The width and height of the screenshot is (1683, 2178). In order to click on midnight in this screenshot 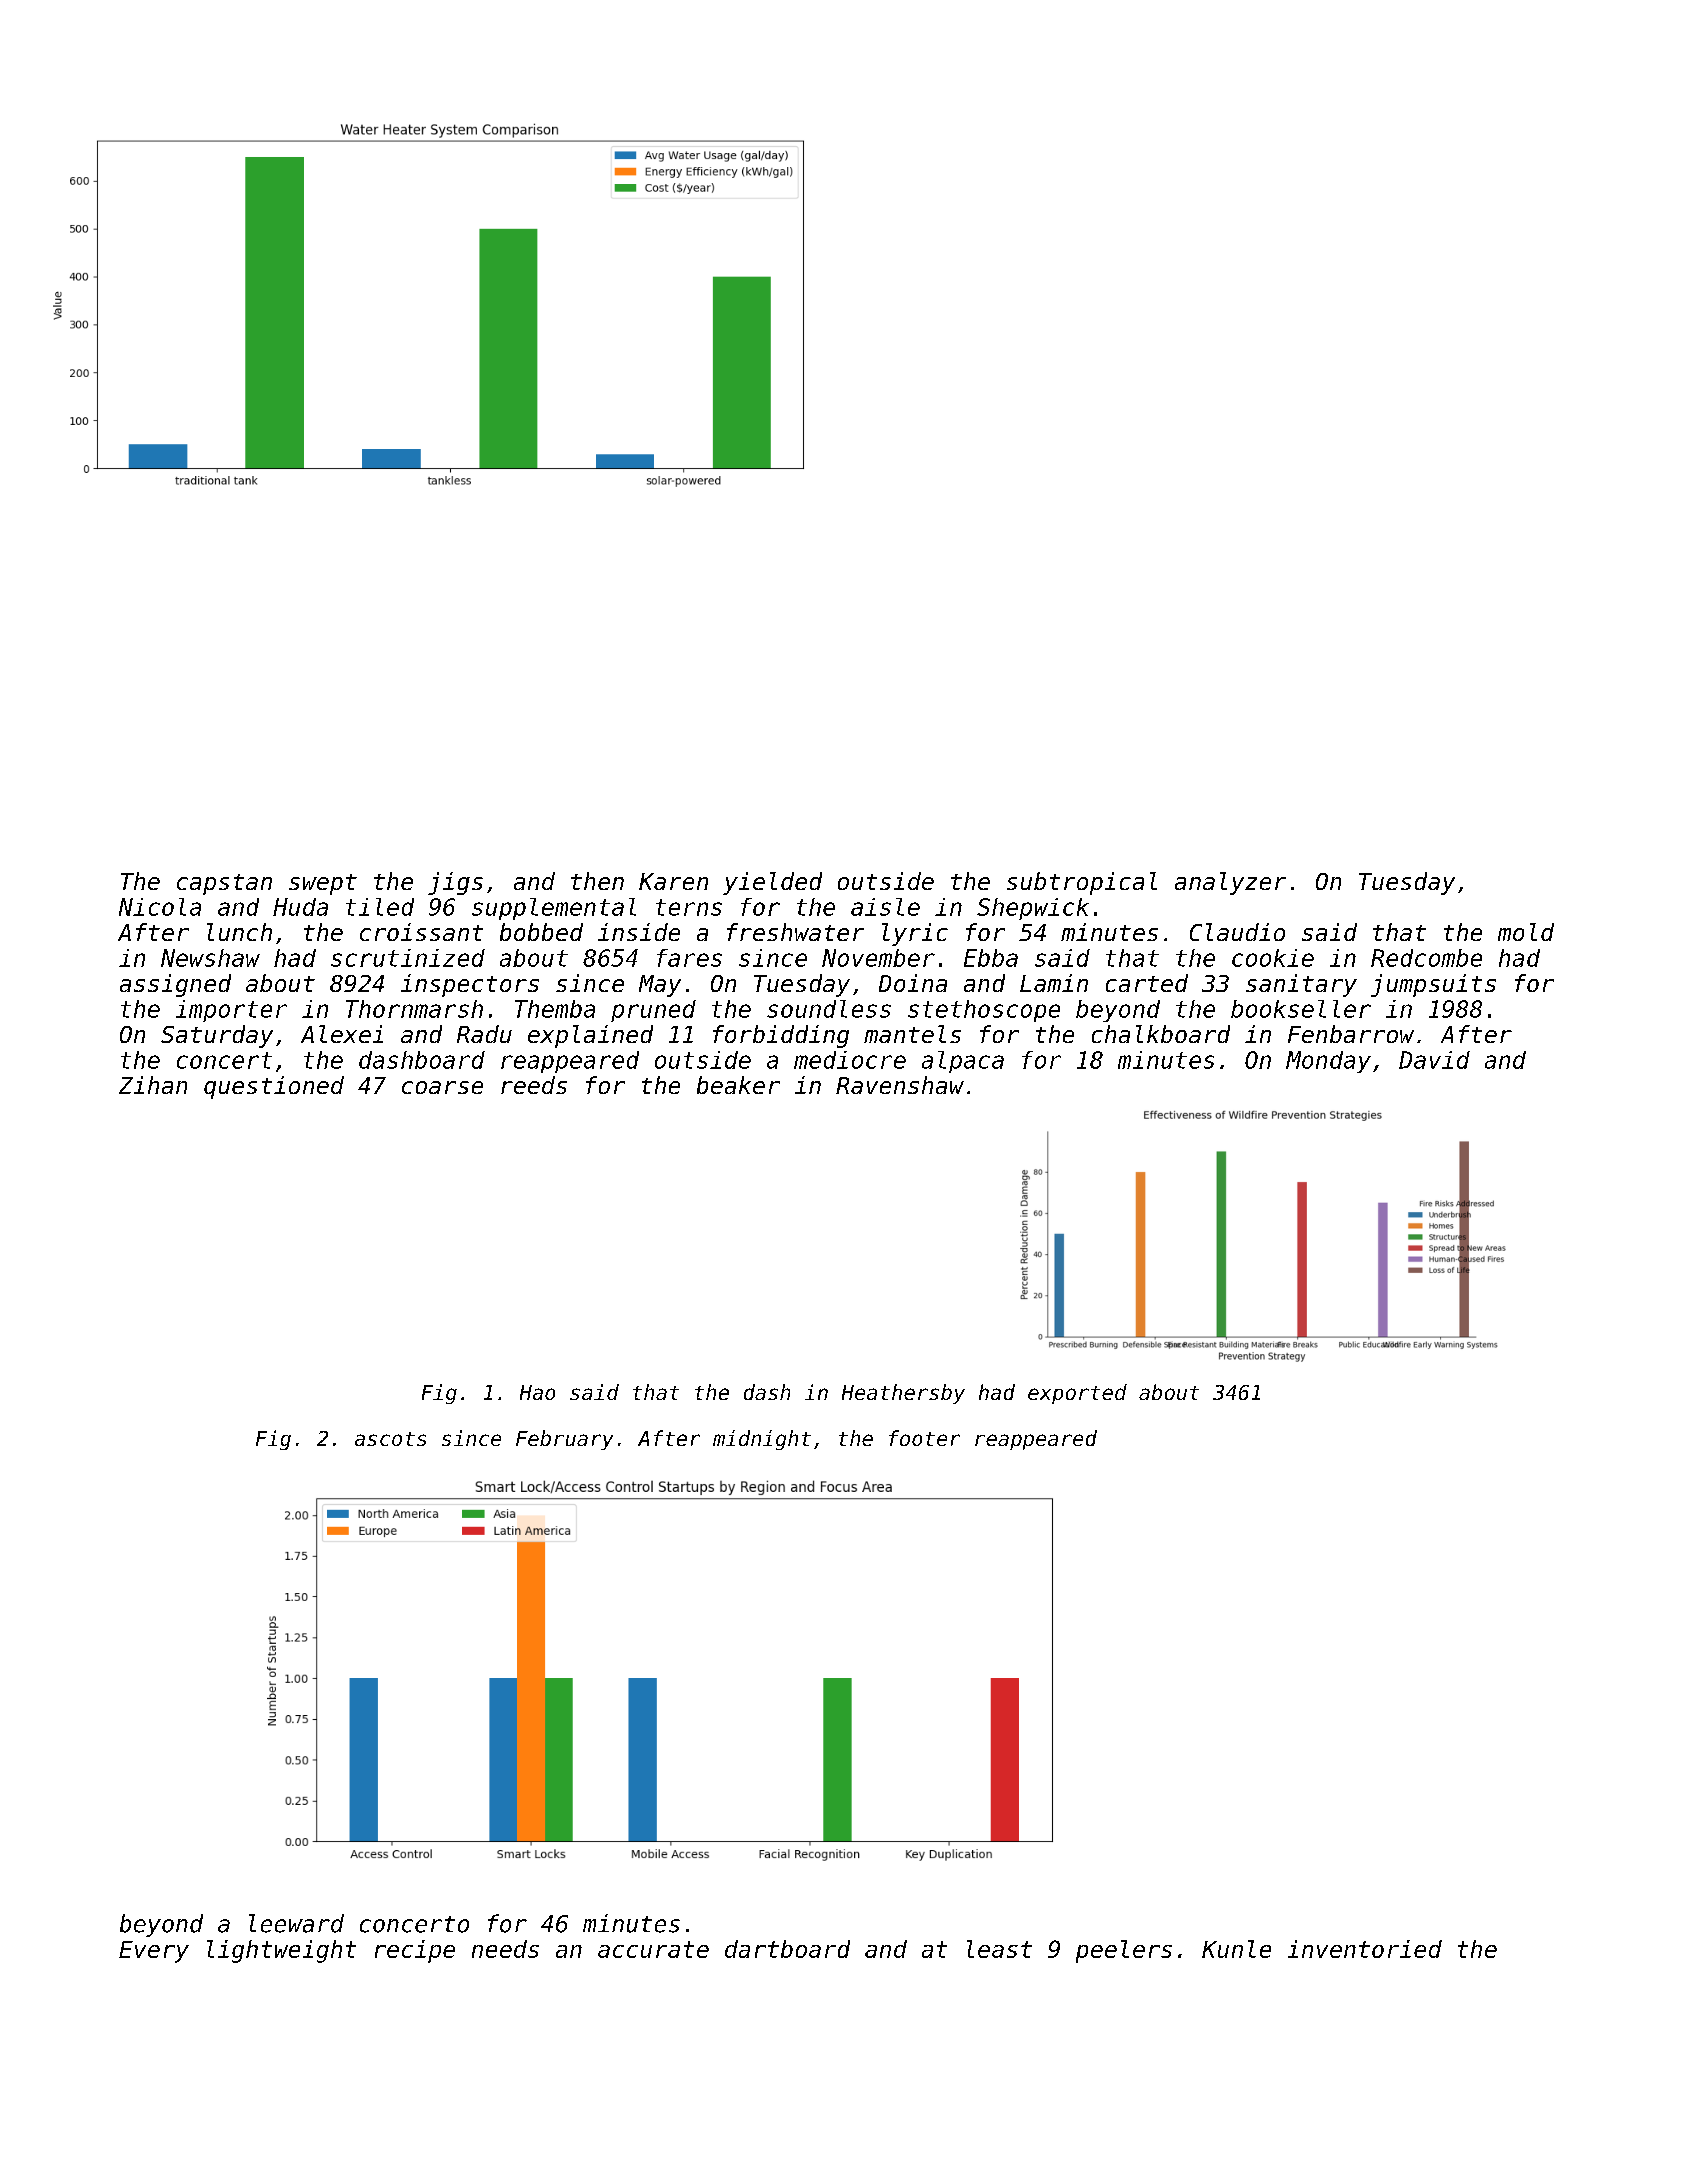, I will do `click(762, 1440)`.
